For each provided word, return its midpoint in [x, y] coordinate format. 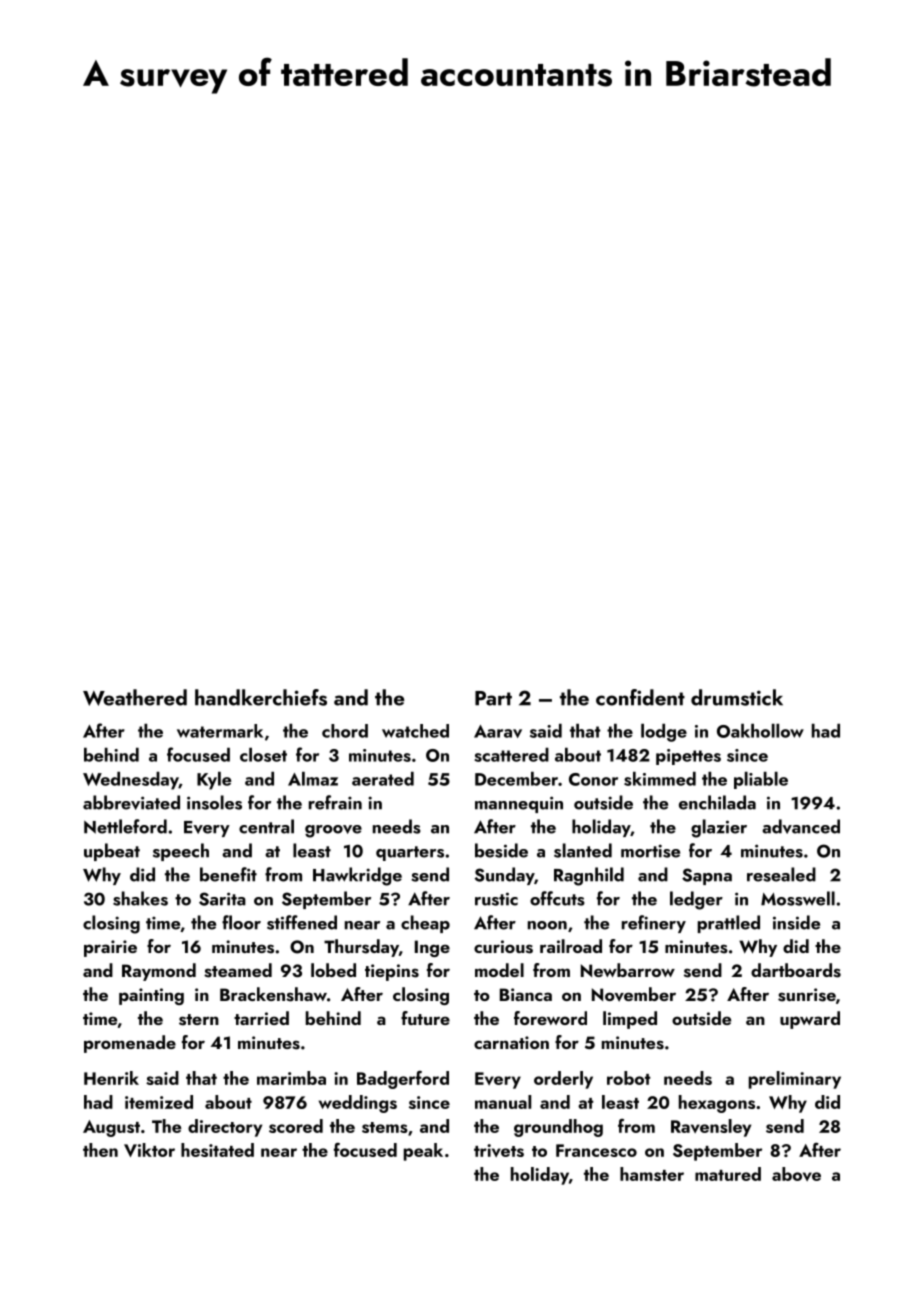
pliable [761, 780]
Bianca [526, 994]
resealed [781, 874]
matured [728, 1174]
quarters [410, 853]
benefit [228, 874]
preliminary [795, 1080]
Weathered [135, 697]
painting [151, 996]
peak [423, 1152]
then [100, 1150]
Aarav [498, 731]
